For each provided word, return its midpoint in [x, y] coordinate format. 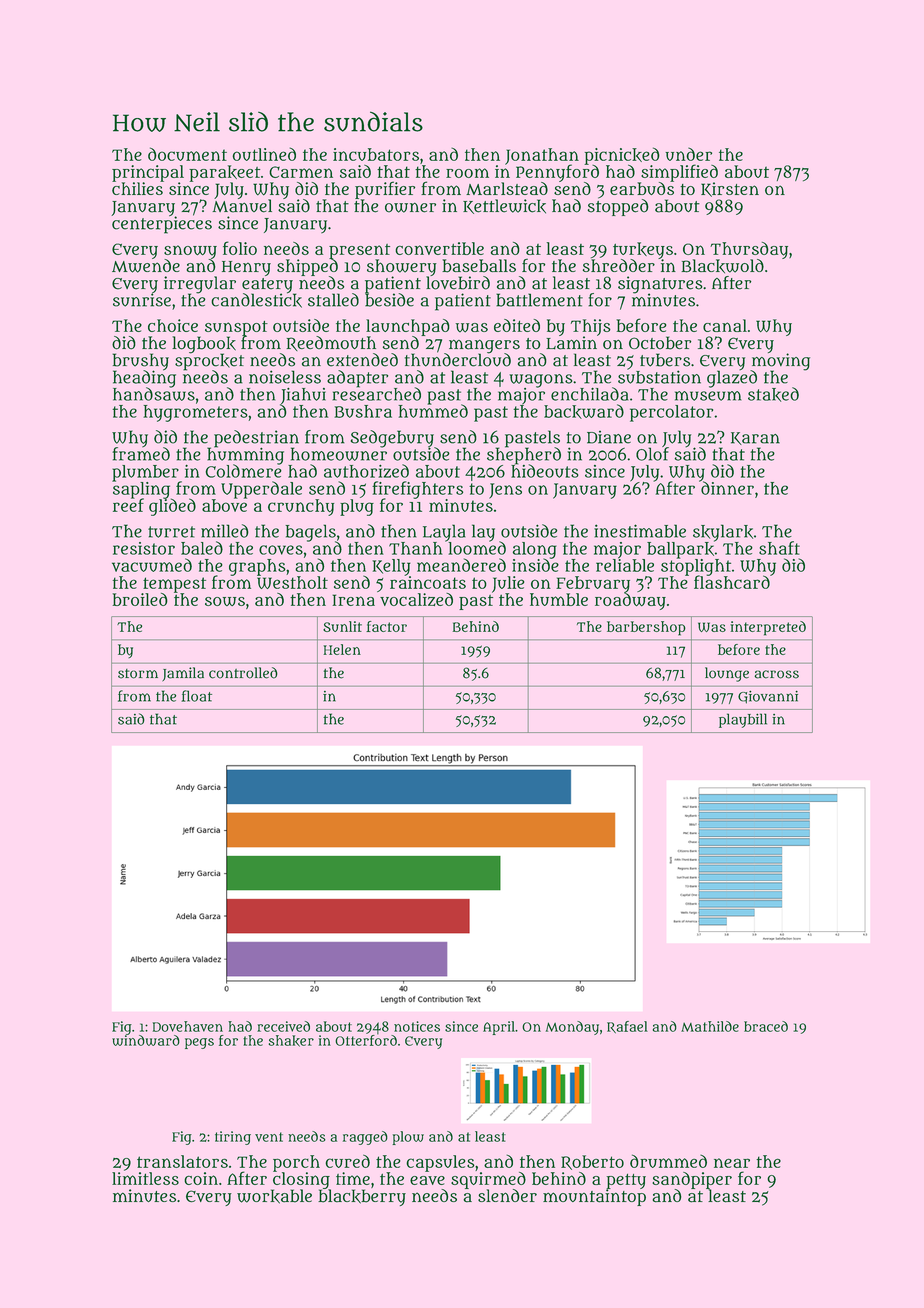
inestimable [640, 531]
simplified [679, 173]
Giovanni [768, 697]
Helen [342, 649]
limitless [145, 1178]
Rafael [627, 1027]
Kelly [391, 567]
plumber [145, 473]
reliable [625, 565]
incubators [376, 154]
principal [148, 173]
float [196, 696]
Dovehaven [188, 1026]
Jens [505, 491]
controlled [243, 673]
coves [281, 550]
